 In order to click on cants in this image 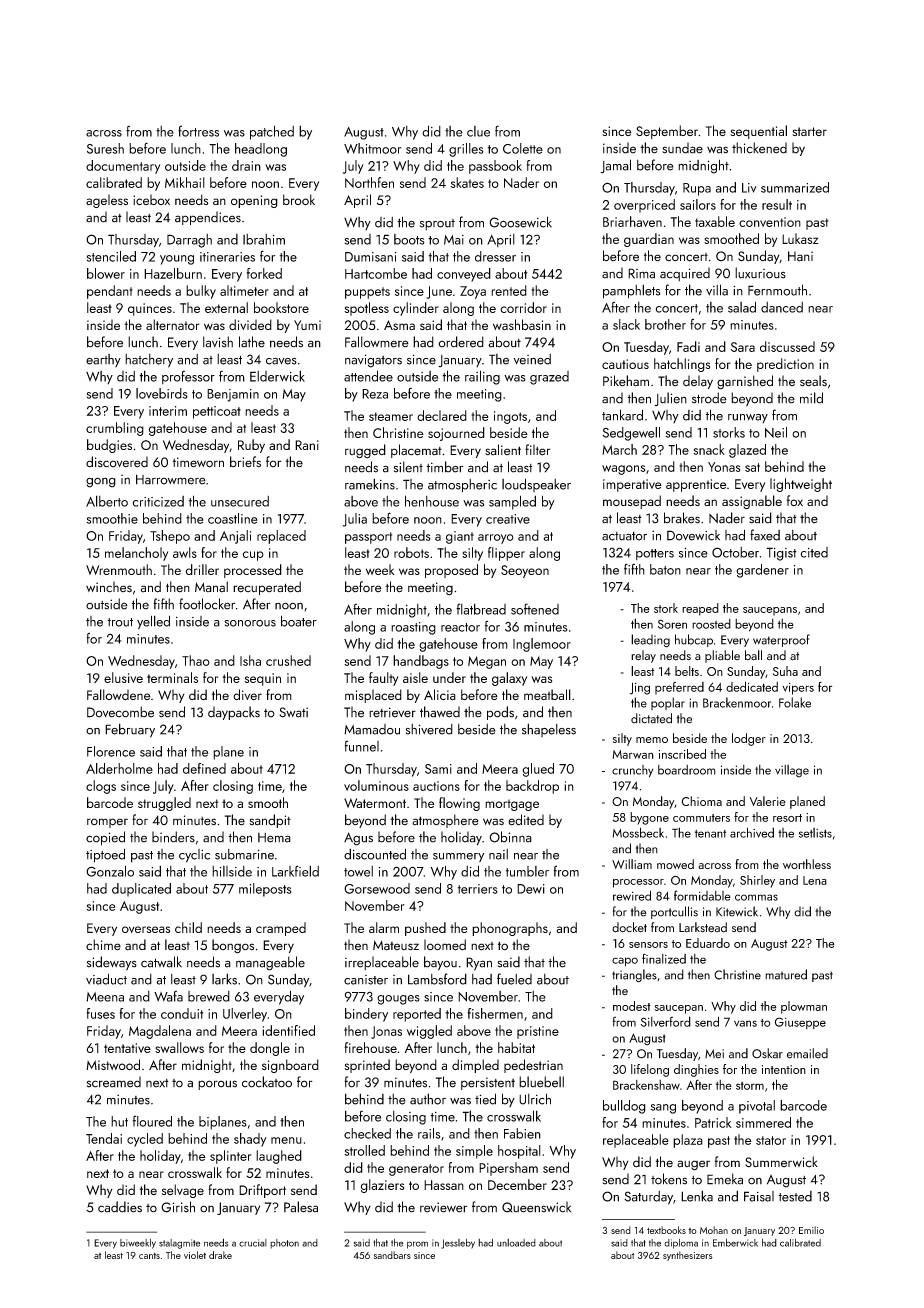, I will do `click(149, 1256)`.
